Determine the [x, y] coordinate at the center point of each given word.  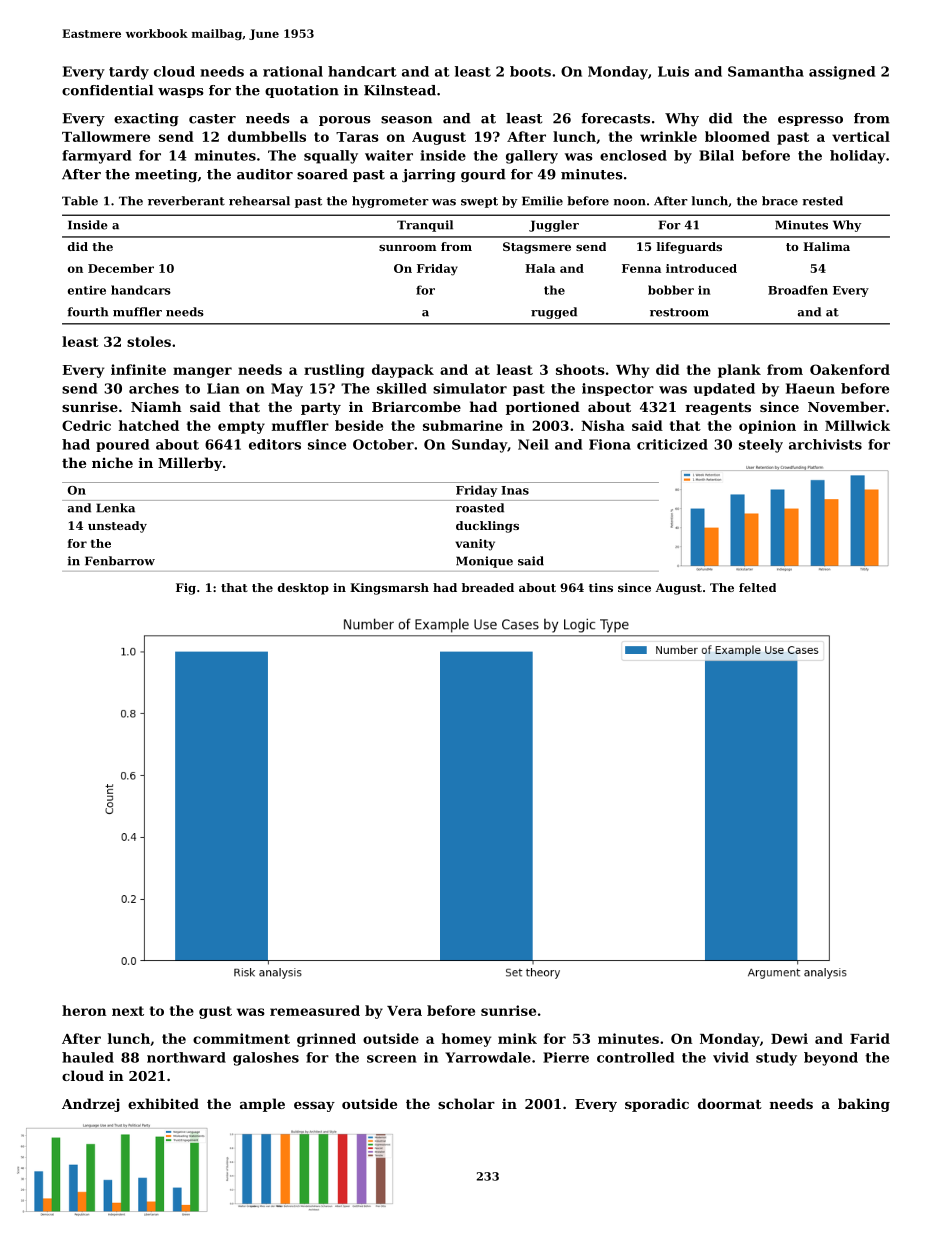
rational [293, 71]
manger [202, 372]
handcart [362, 71]
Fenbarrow [120, 561]
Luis [673, 71]
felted [757, 587]
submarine [463, 425]
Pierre [566, 1057]
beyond [831, 1059]
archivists [825, 444]
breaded [488, 587]
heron [84, 1010]
